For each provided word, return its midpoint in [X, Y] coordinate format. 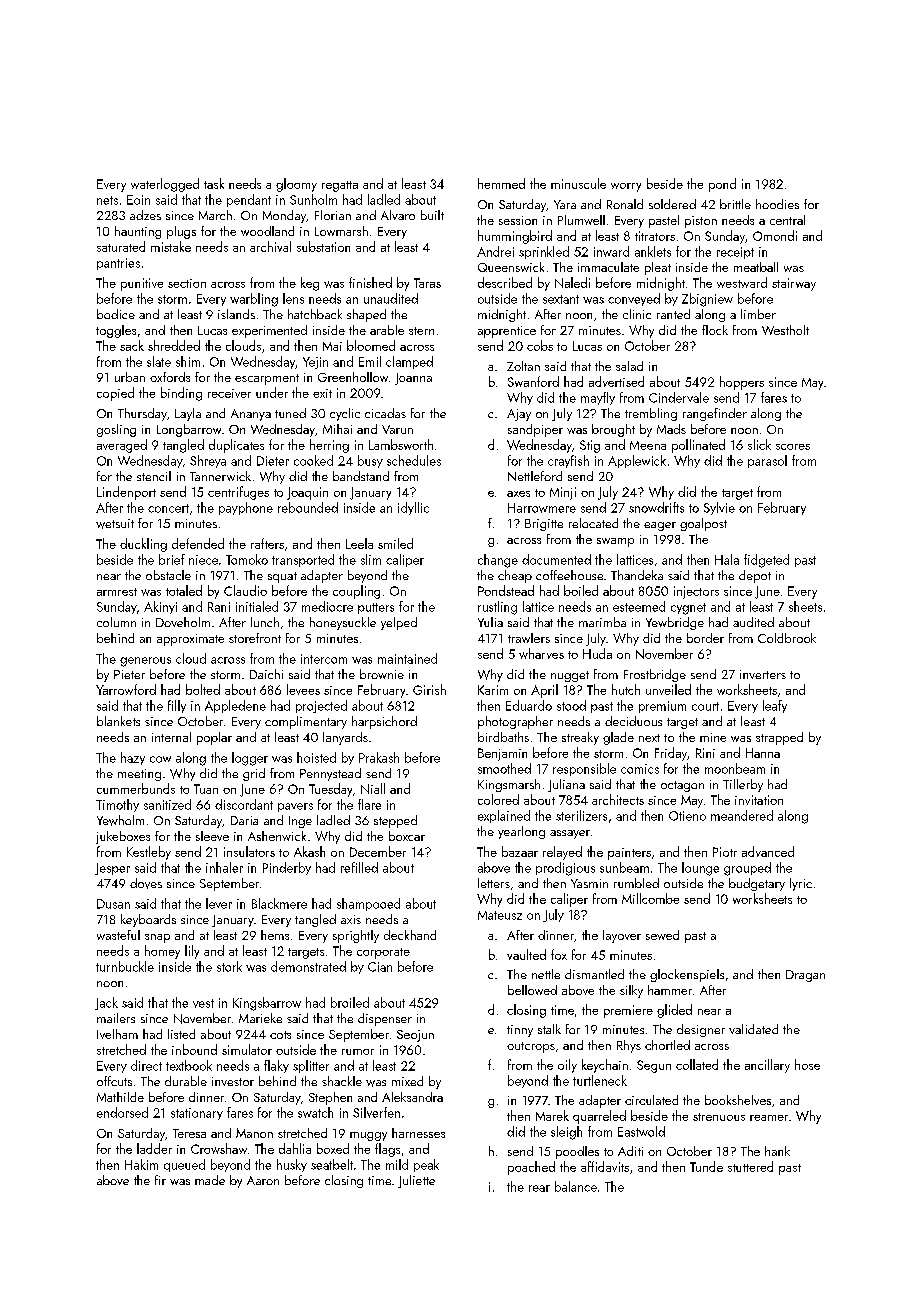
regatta [340, 186]
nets [107, 200]
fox [559, 954]
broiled [350, 1002]
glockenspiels [687, 975]
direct [146, 1065]
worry [626, 187]
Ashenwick [277, 836]
